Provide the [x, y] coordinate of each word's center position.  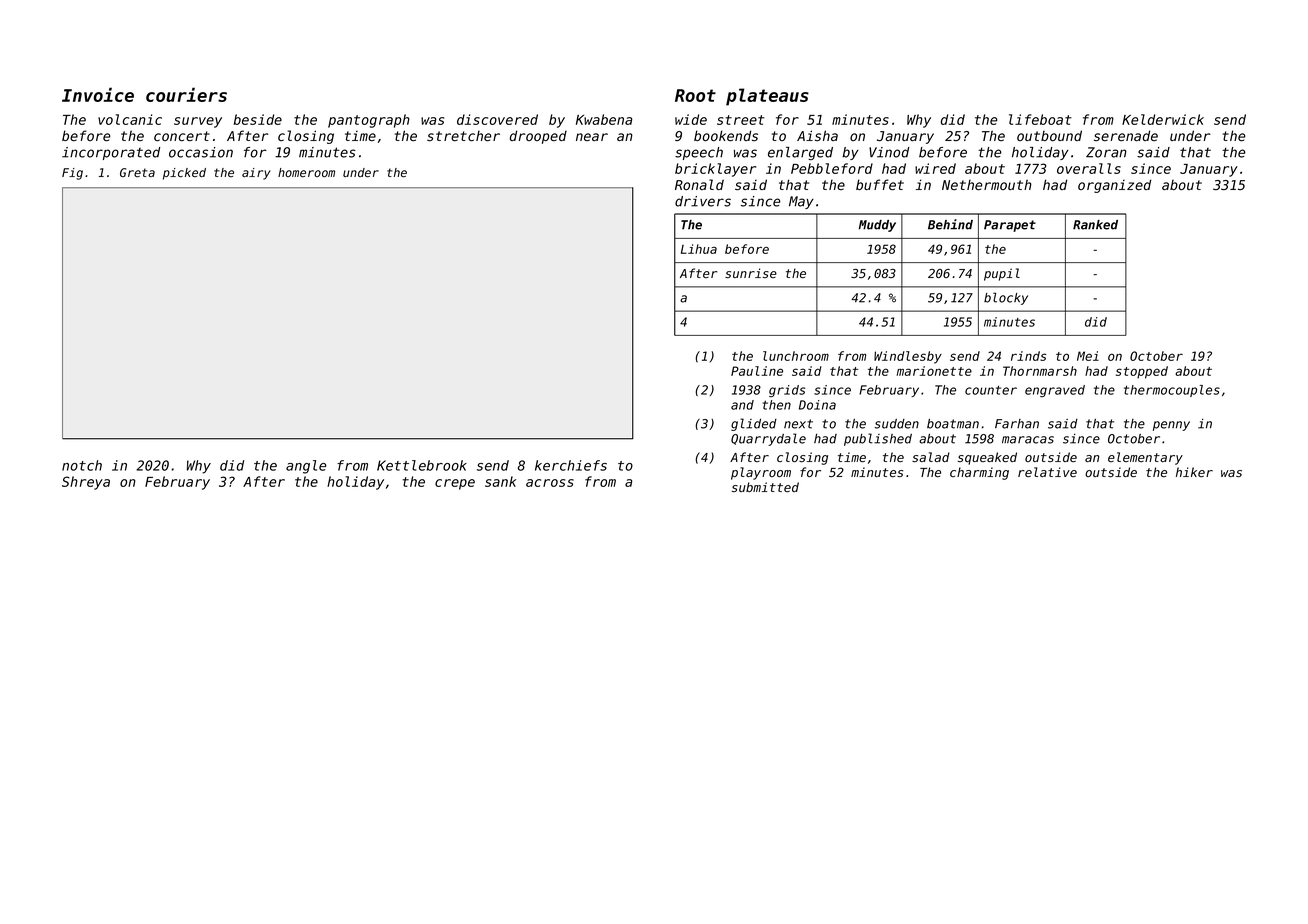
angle [306, 467]
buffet [880, 184]
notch [82, 465]
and [742, 405]
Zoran [1106, 152]
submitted [765, 487]
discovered [497, 119]
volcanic [130, 119]
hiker [1194, 472]
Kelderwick [1163, 119]
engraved [1055, 391]
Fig [72, 174]
